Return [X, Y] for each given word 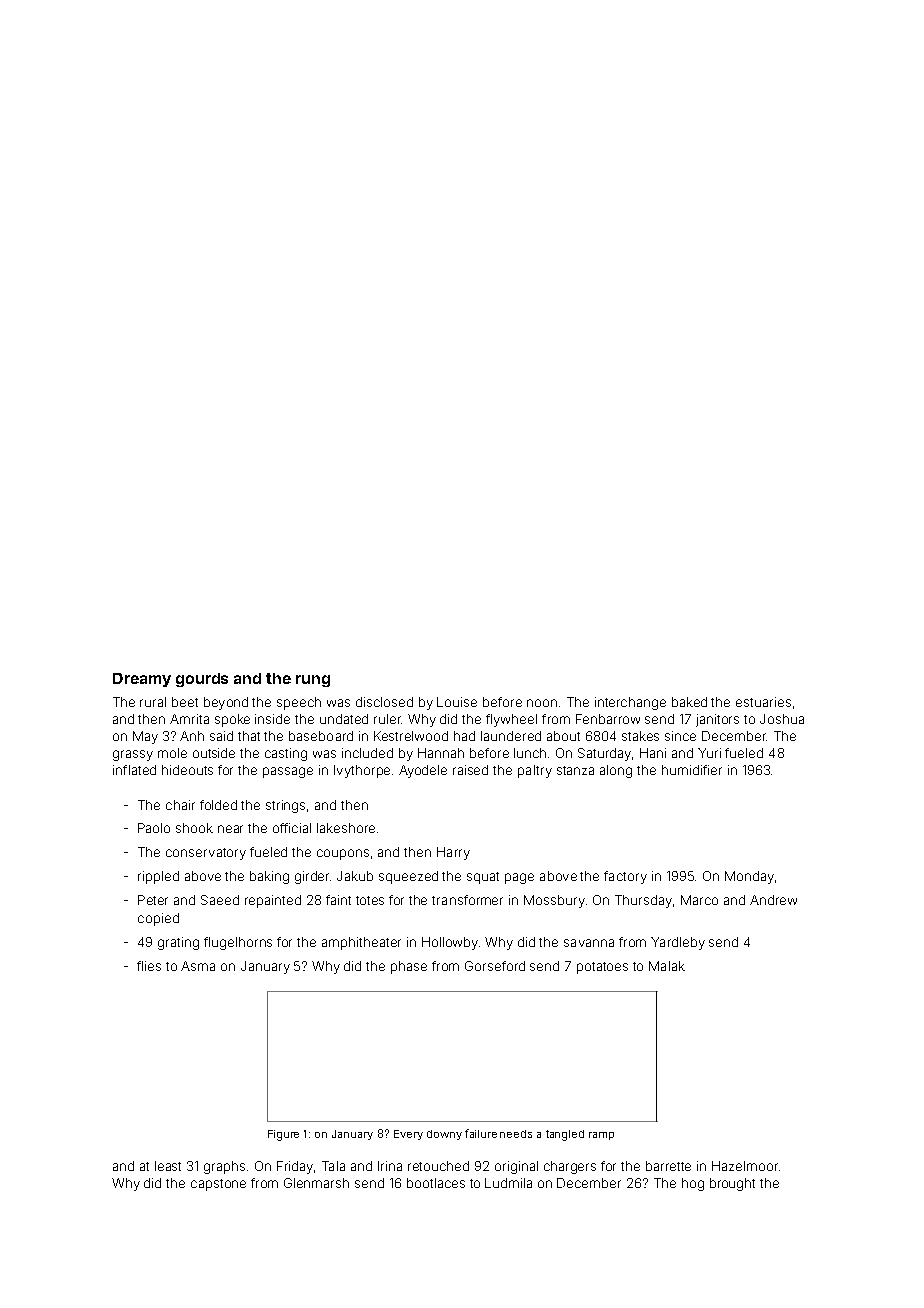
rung [313, 681]
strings [285, 806]
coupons [343, 854]
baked [689, 702]
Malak [667, 966]
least [168, 1166]
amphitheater [361, 943]
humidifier [692, 770]
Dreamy [142, 680]
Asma [198, 966]
